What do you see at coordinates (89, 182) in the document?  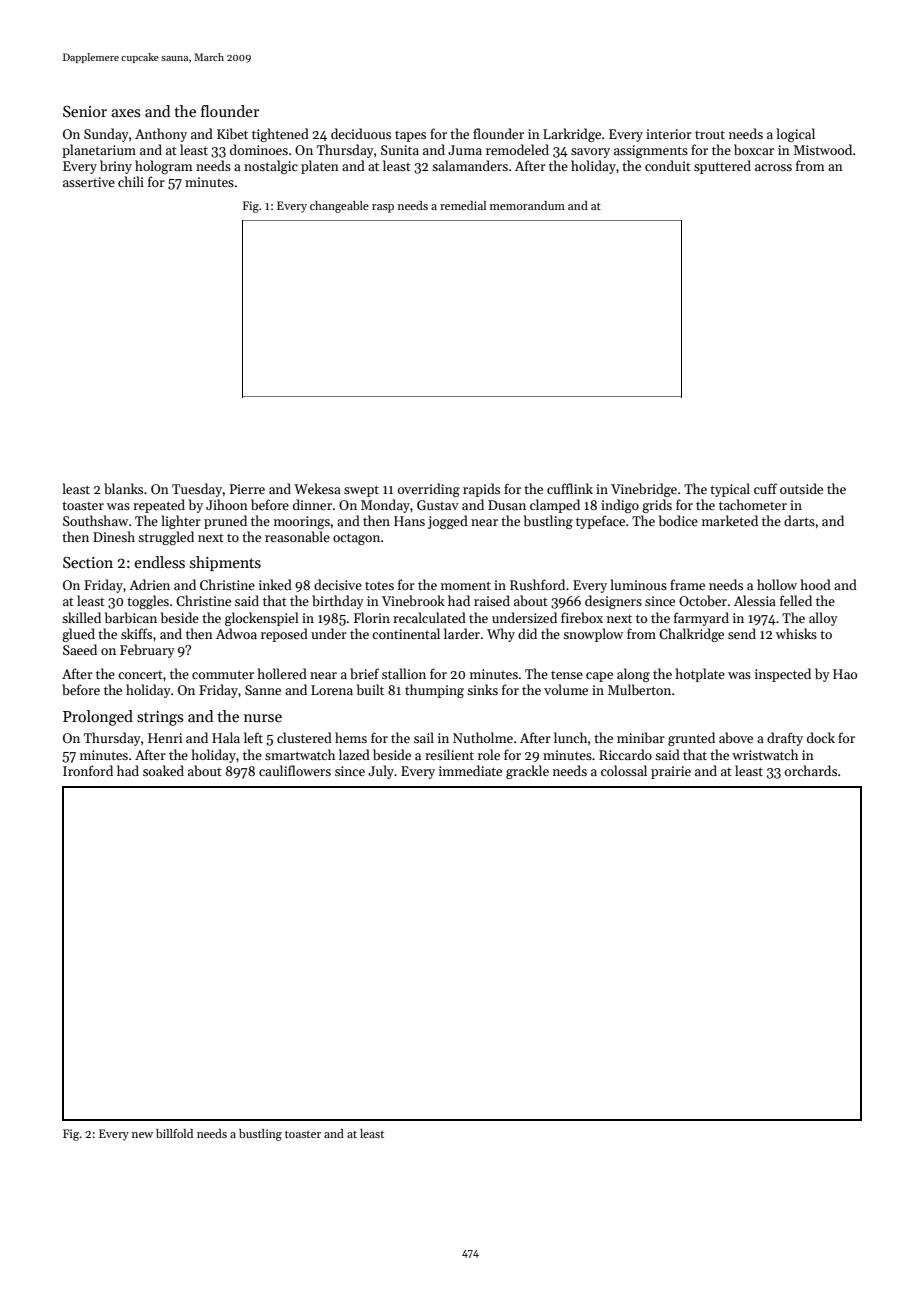 I see `assertive` at bounding box center [89, 182].
